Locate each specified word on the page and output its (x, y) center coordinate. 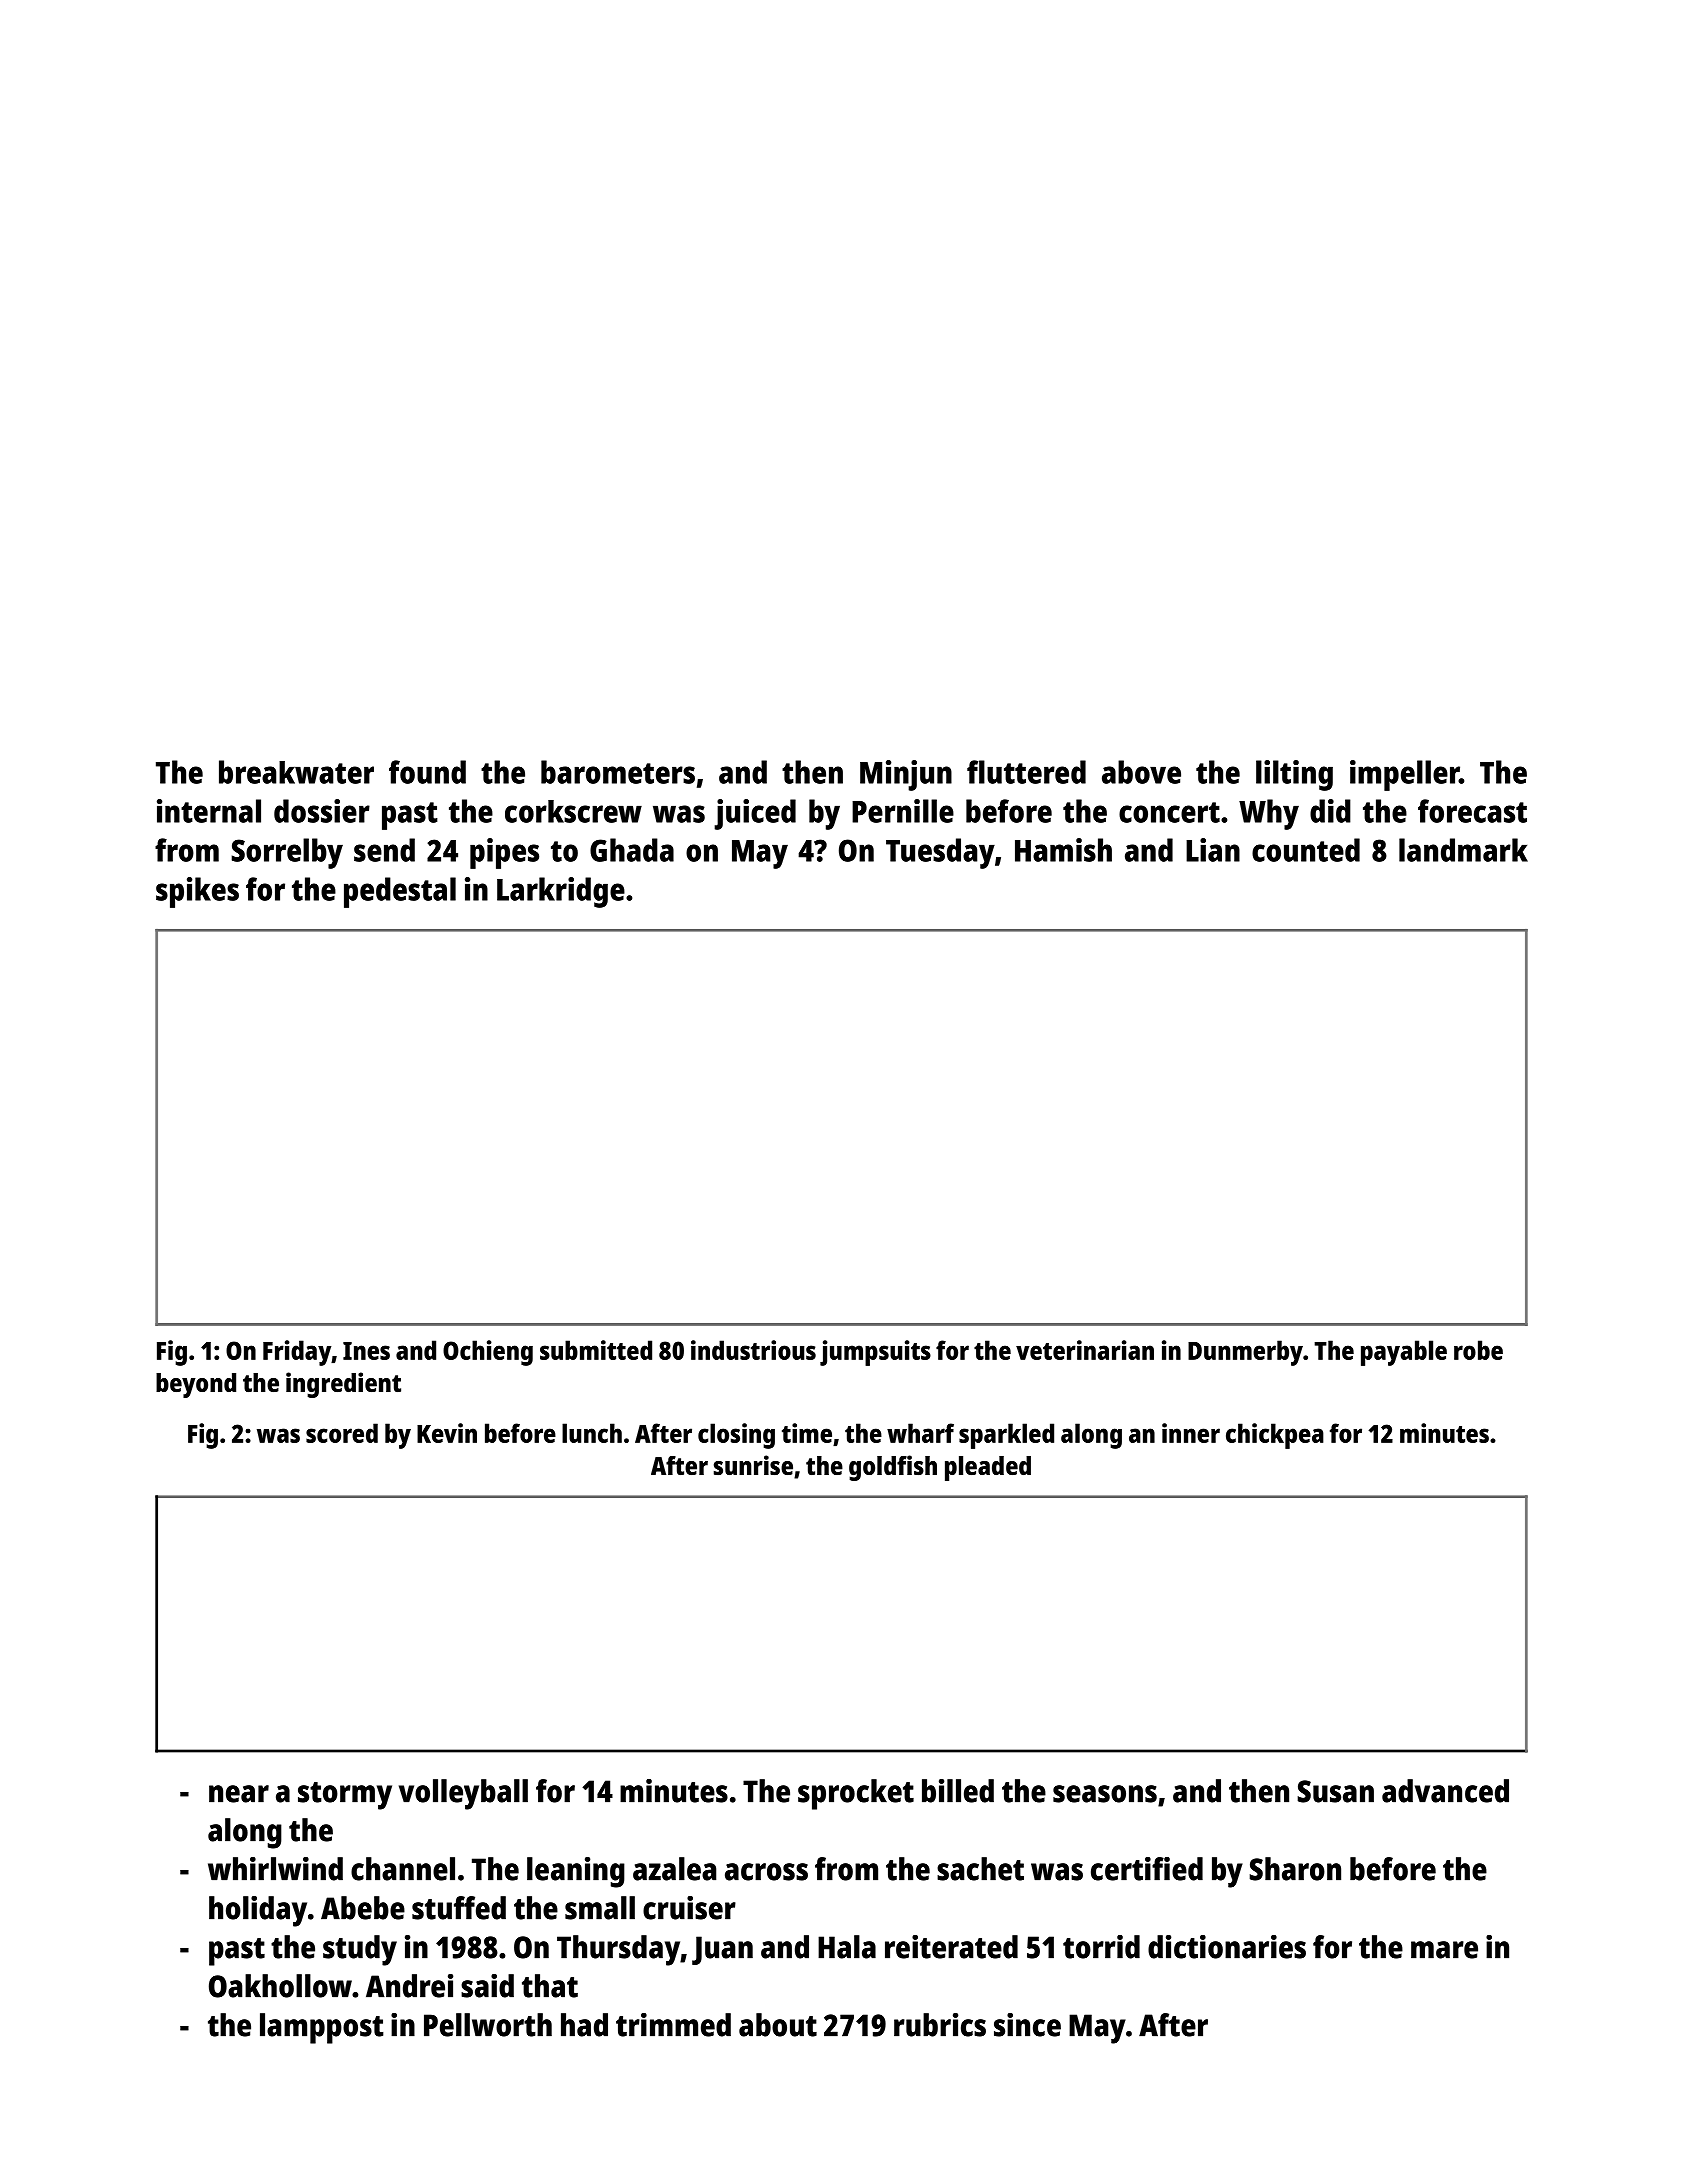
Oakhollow (280, 1986)
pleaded (988, 1468)
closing (736, 1436)
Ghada (632, 850)
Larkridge (561, 892)
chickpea (1275, 1436)
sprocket (856, 1794)
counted (1306, 850)
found (427, 772)
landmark (1463, 850)
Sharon (1295, 1869)
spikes (197, 892)
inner (1191, 1433)
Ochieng (488, 1353)
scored (342, 1433)
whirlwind (275, 1869)
